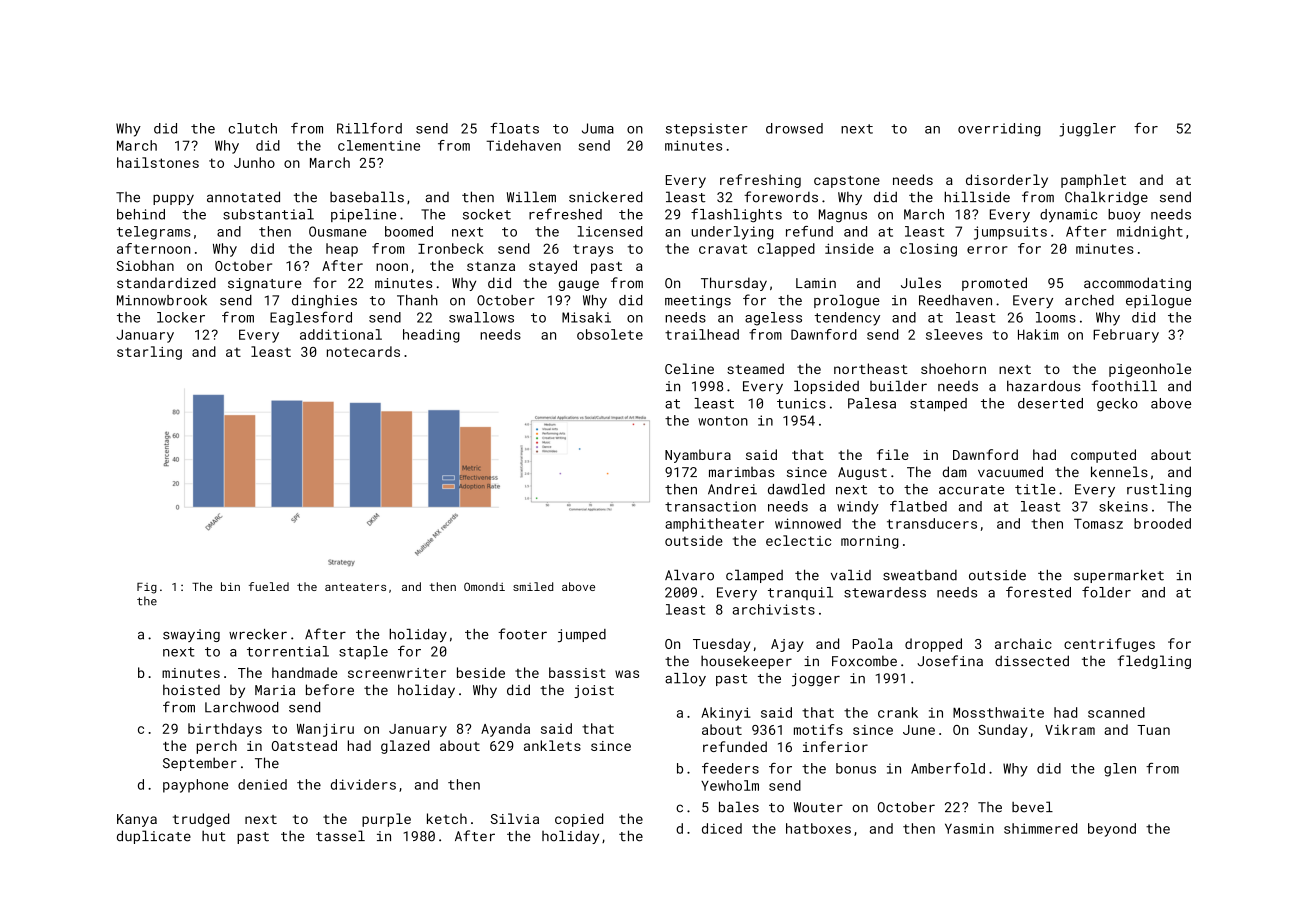 The image size is (1308, 924). Describe the element at coordinates (955, 300) in the screenshot. I see `Reedhaven` at that location.
